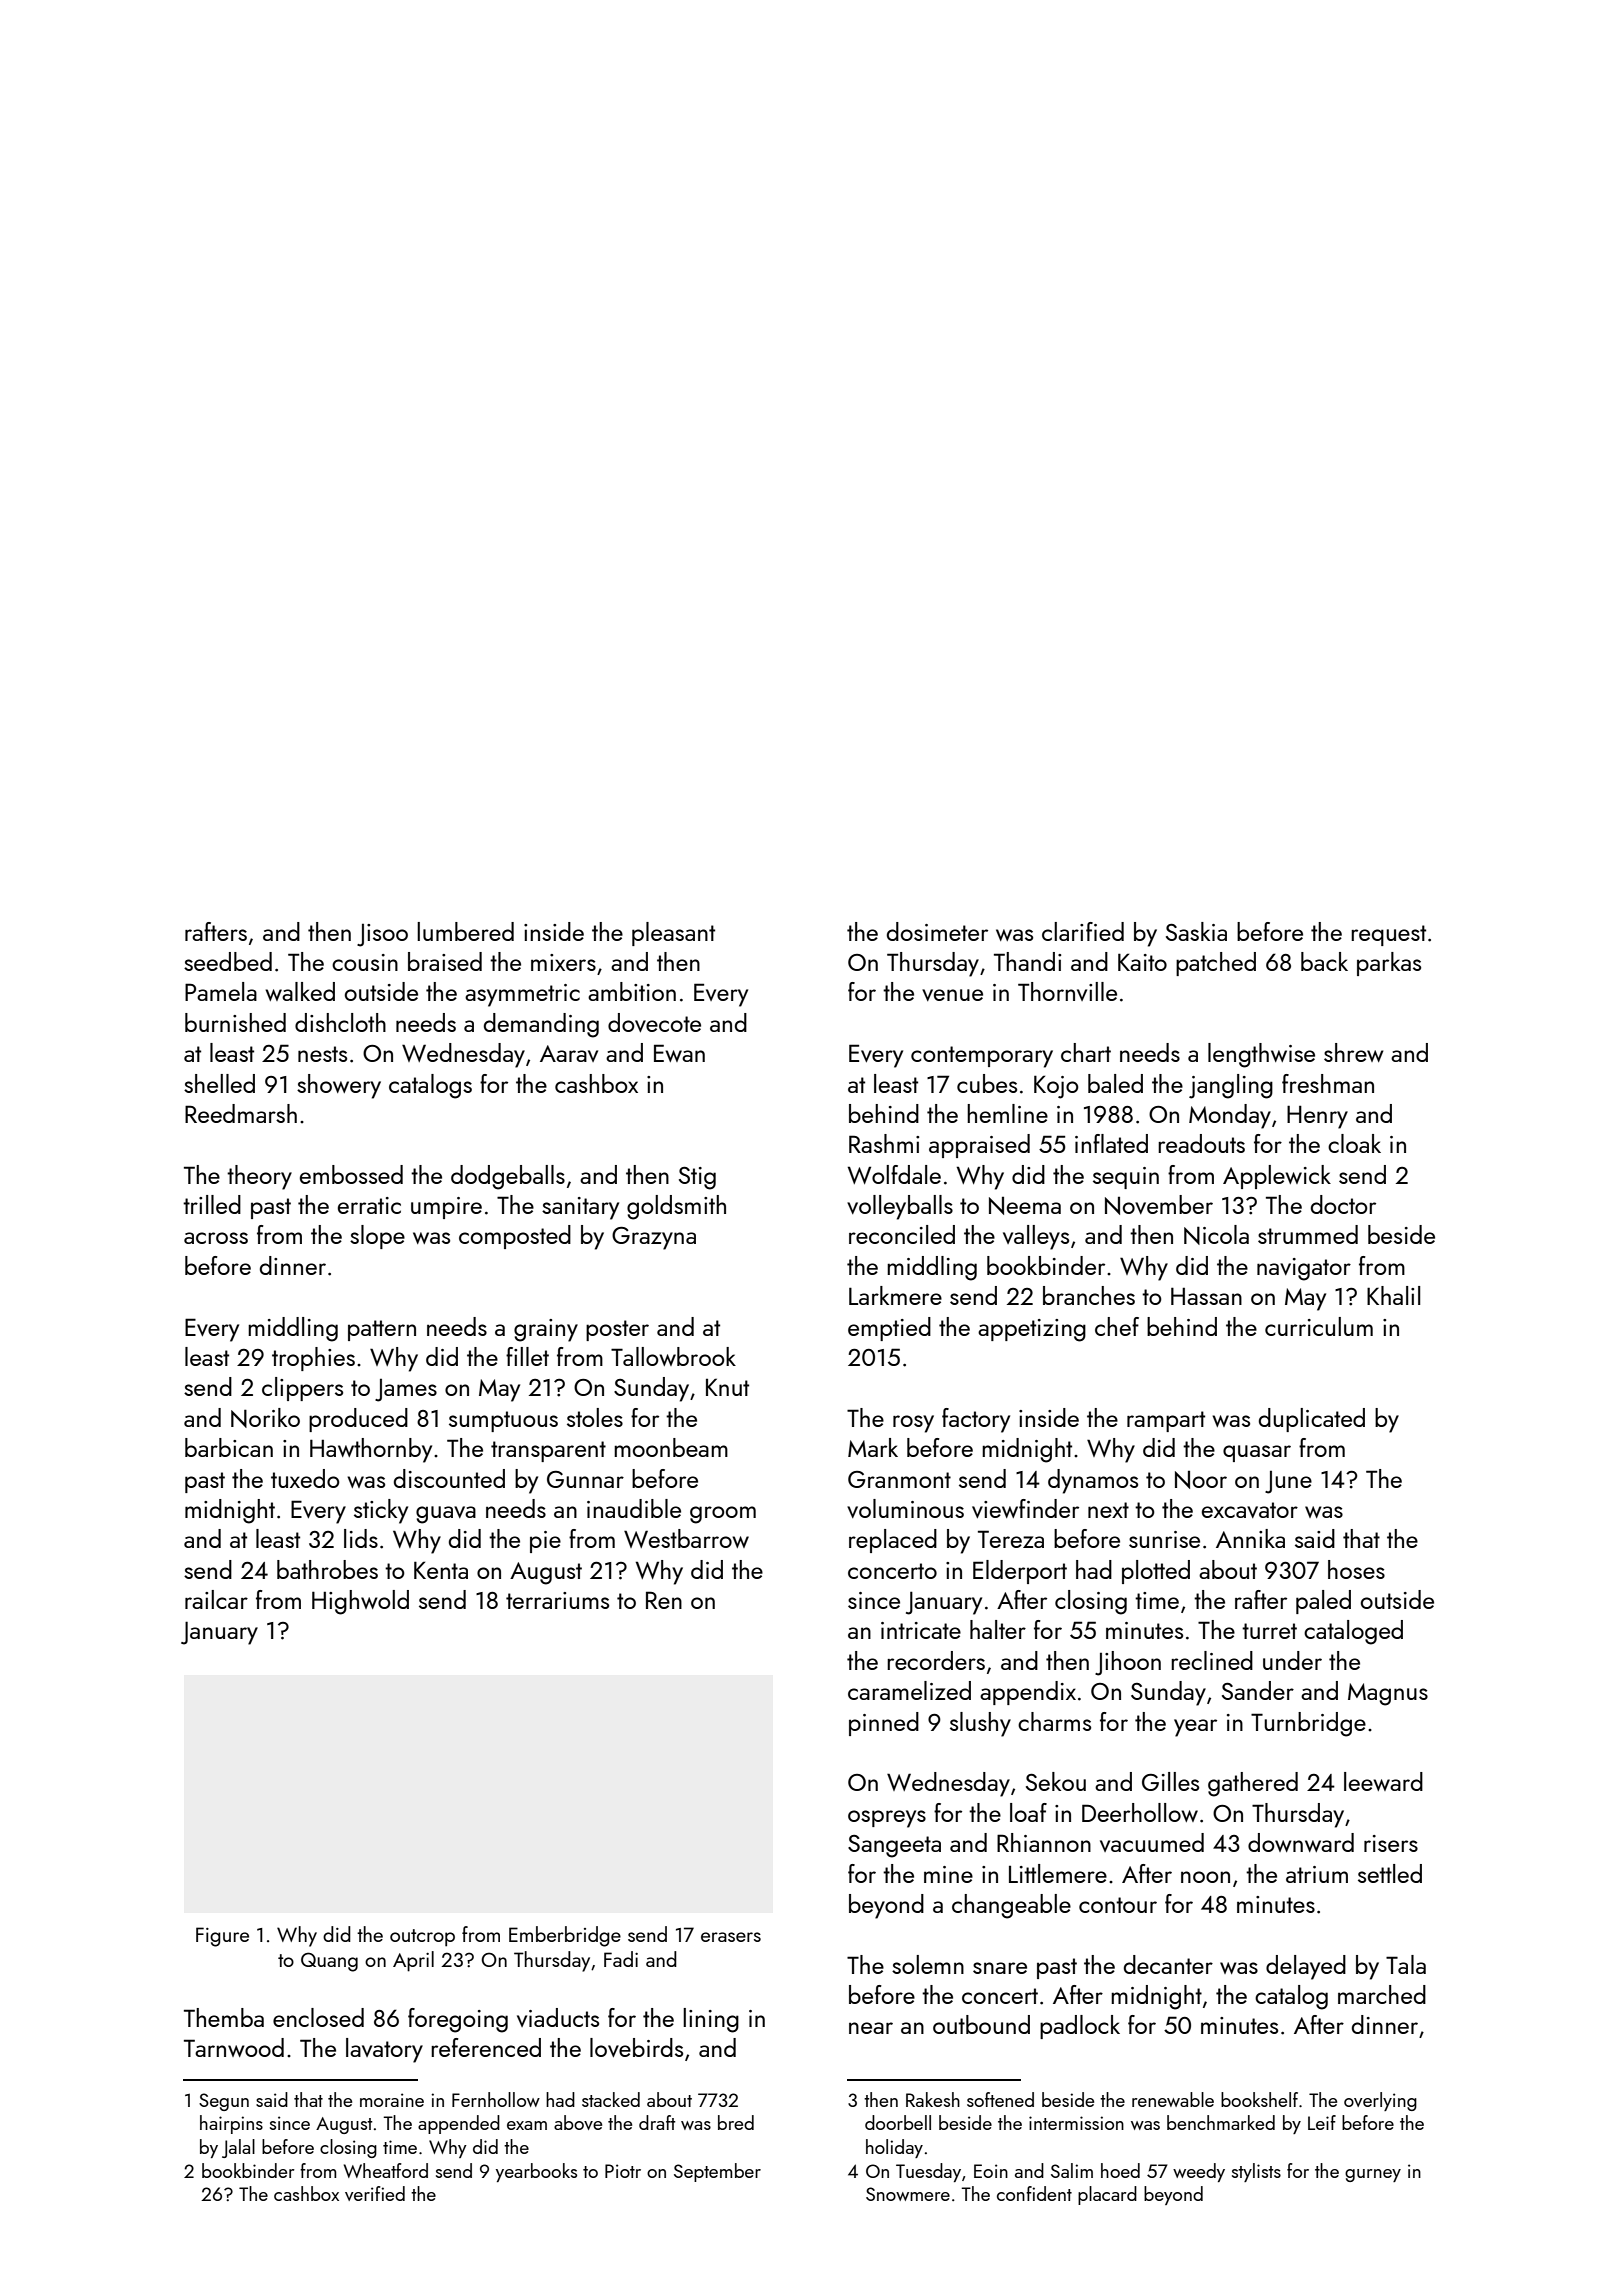 The width and height of the screenshot is (1620, 2292). Describe the element at coordinates (894, 1846) in the screenshot. I see `Sangeeta` at that location.
